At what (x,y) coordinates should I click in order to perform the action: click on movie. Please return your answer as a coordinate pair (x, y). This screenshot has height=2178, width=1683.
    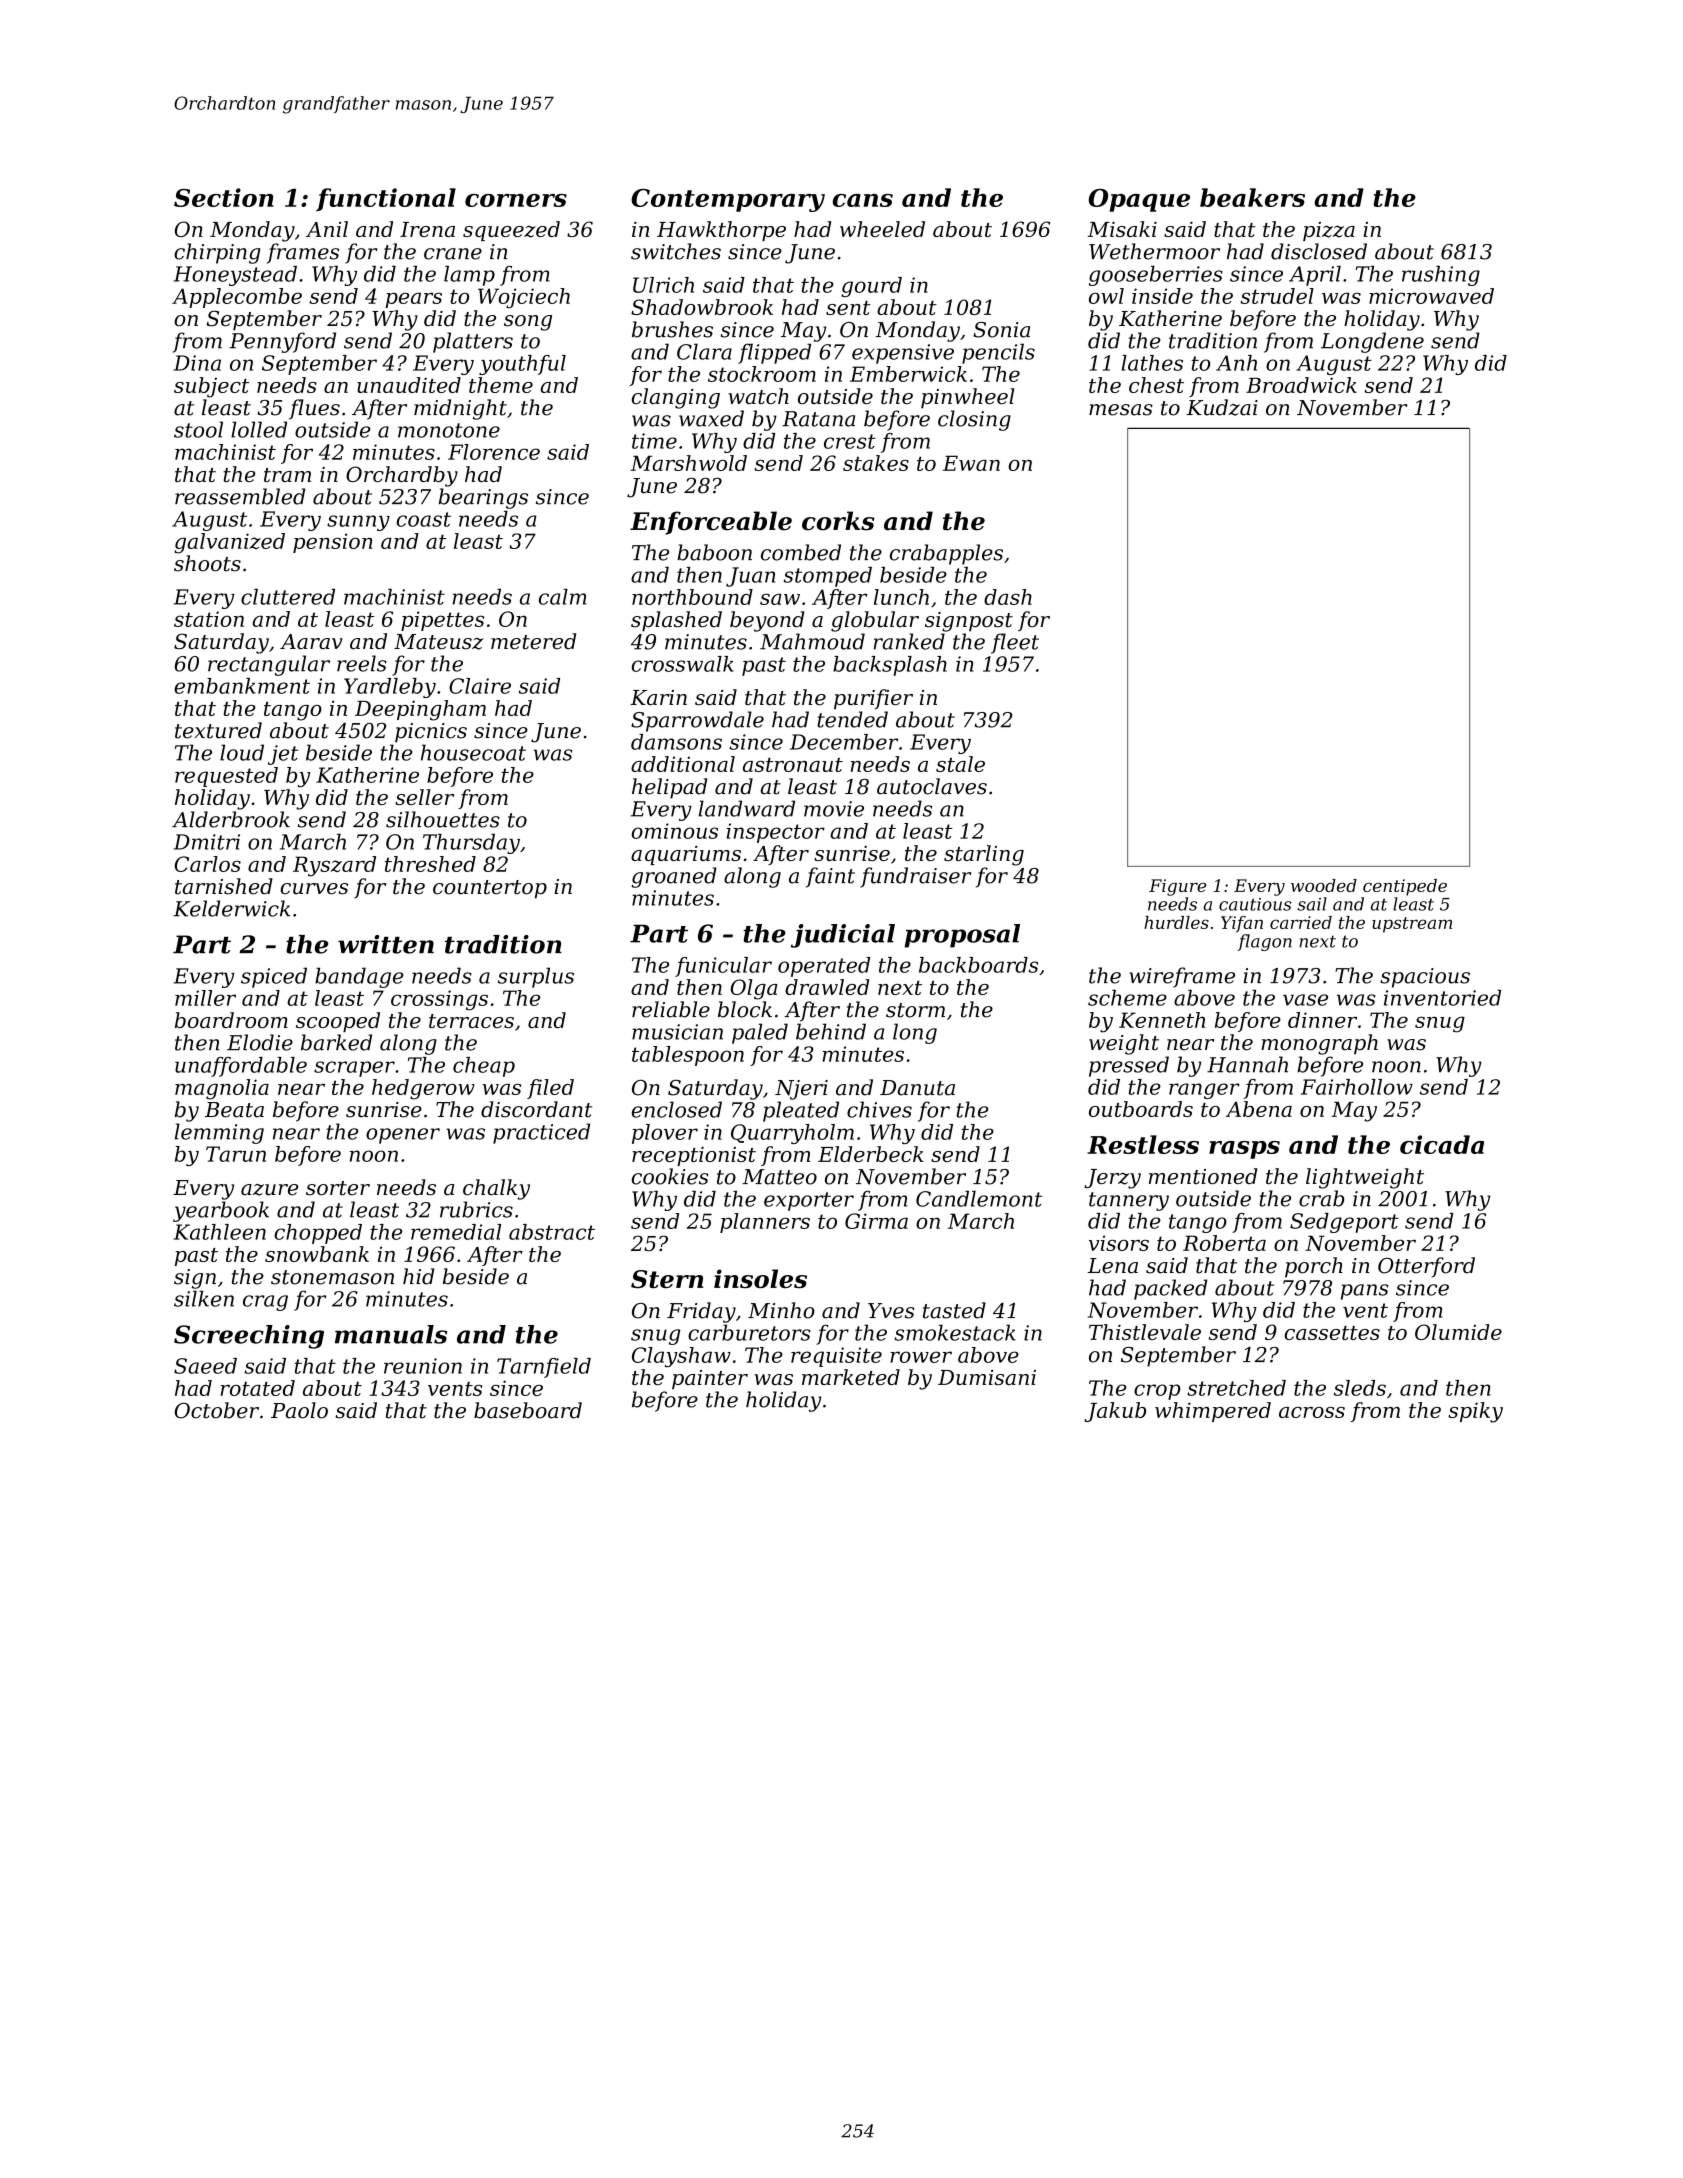
    Looking at the image, I should click on (834, 809).
